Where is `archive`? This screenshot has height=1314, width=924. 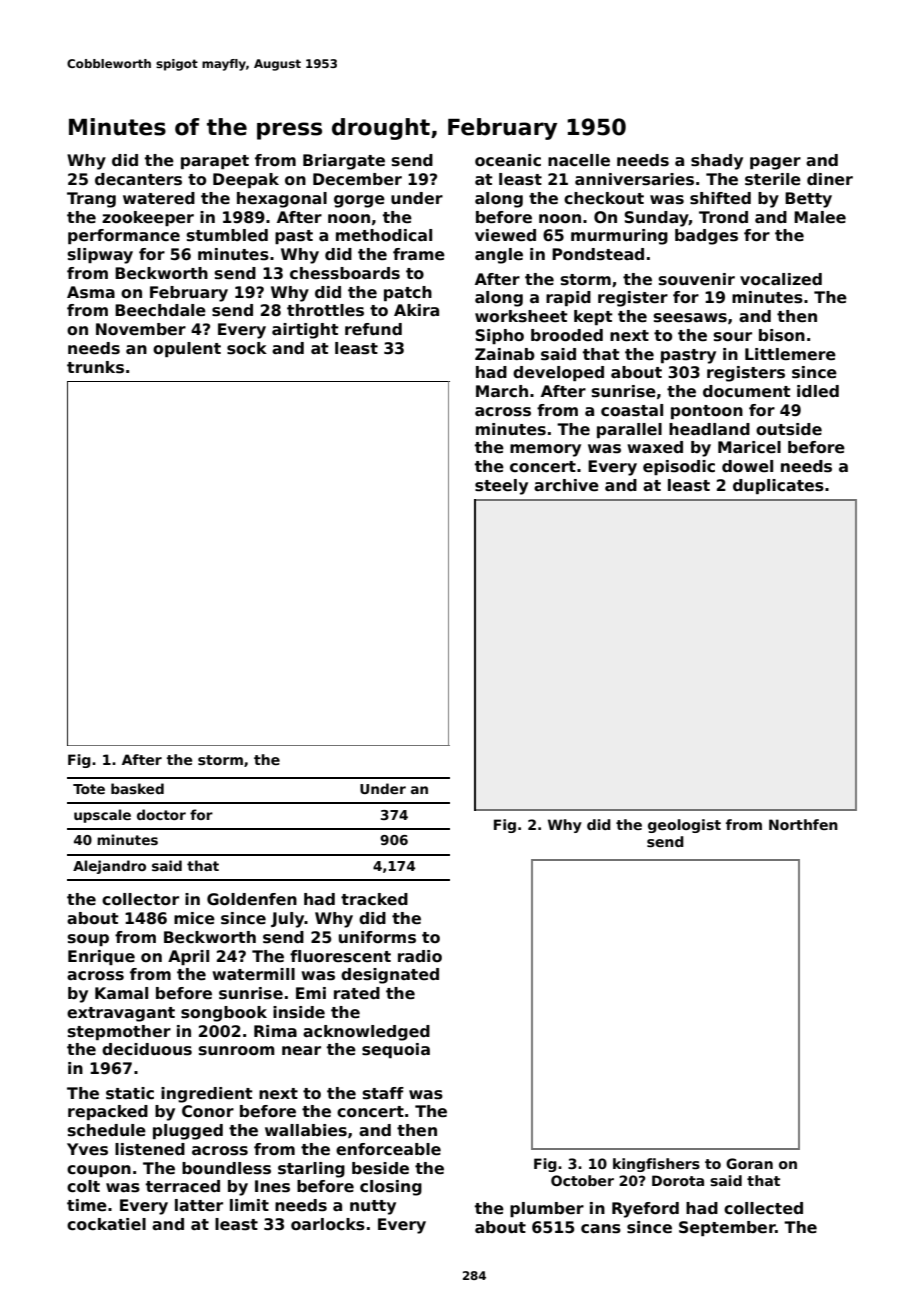 archive is located at coordinates (566, 485).
